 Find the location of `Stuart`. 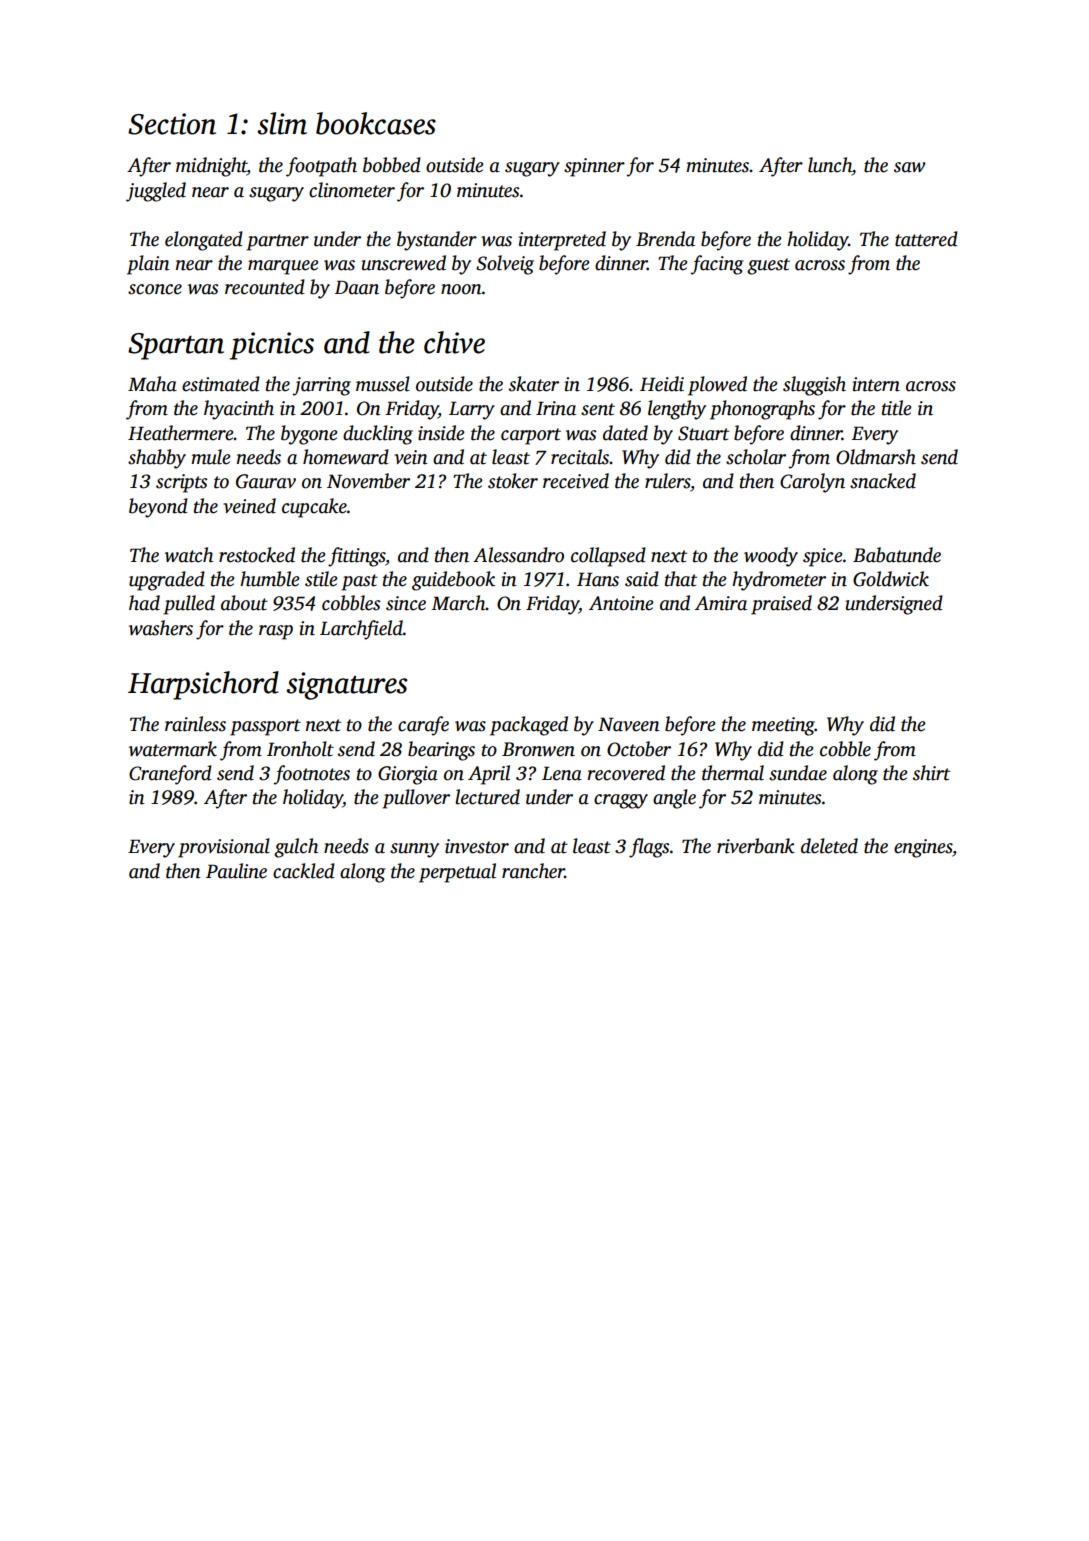

Stuart is located at coordinates (703, 433).
